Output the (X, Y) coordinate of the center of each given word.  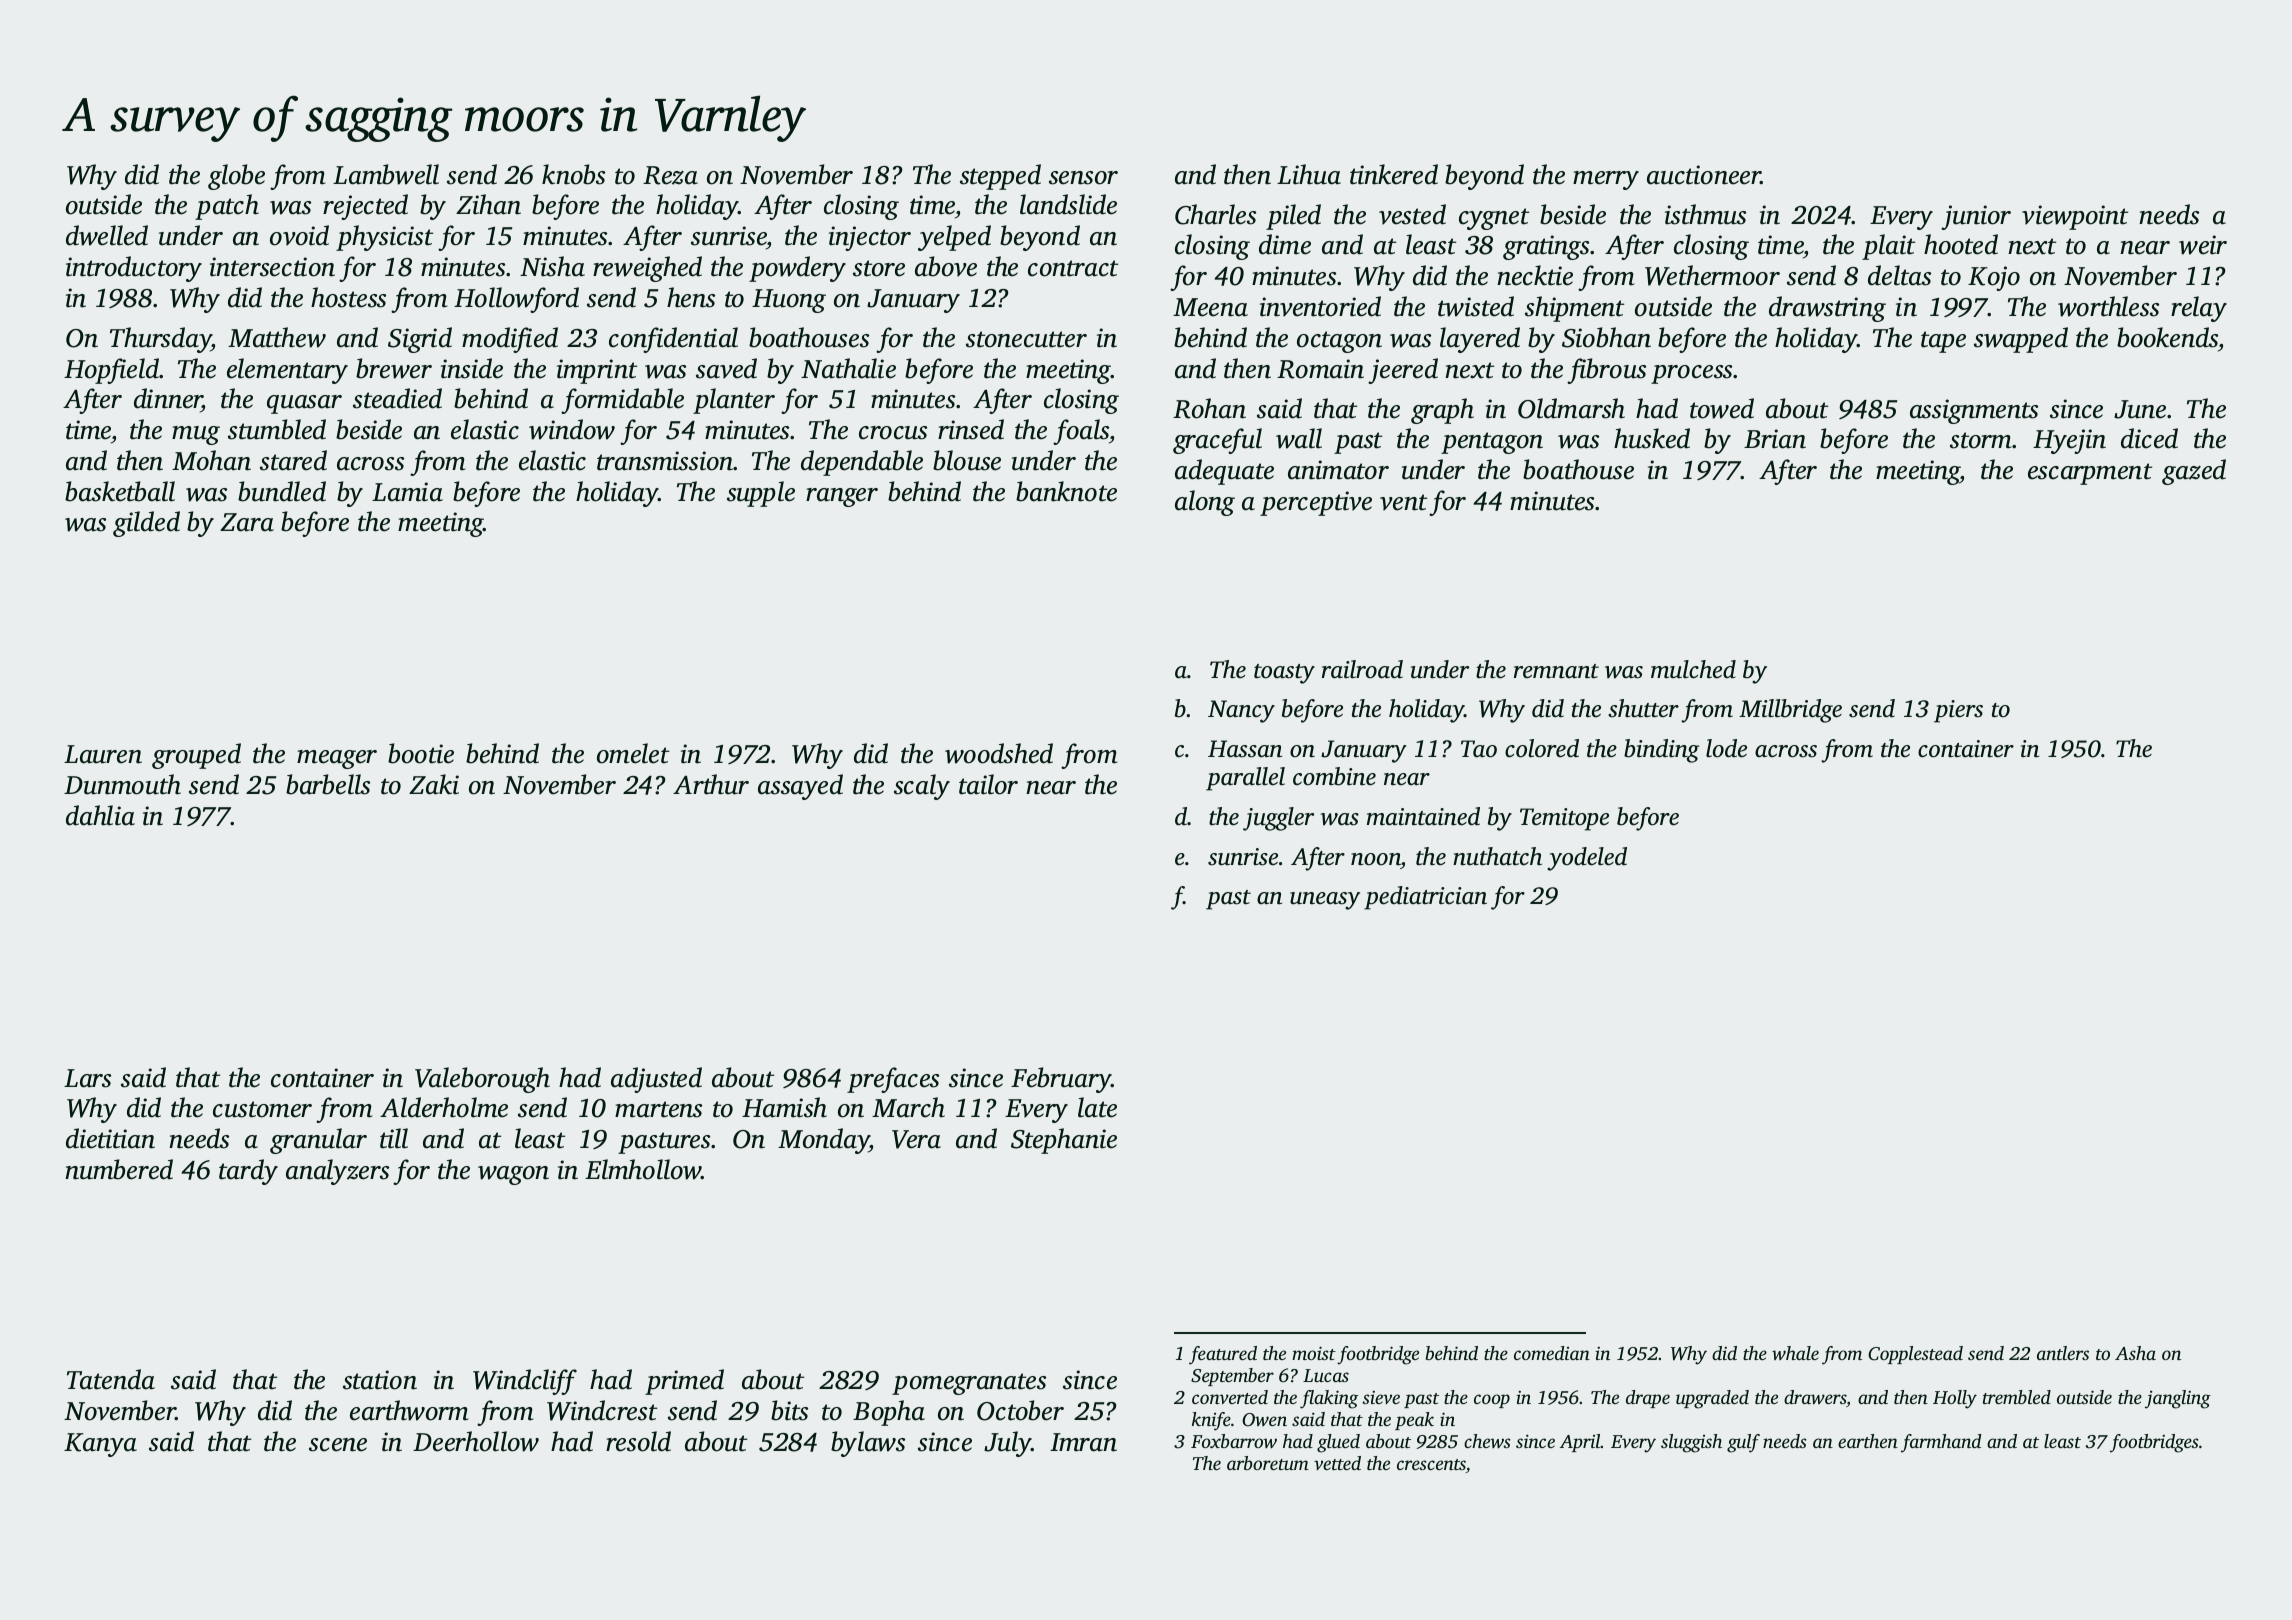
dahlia (100, 815)
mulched (1693, 669)
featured (1223, 1355)
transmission (665, 461)
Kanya (100, 1445)
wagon (513, 1175)
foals (1081, 432)
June (2140, 409)
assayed (800, 787)
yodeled (1587, 859)
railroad (1362, 669)
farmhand (1941, 1443)
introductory (134, 269)
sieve (1381, 1397)
